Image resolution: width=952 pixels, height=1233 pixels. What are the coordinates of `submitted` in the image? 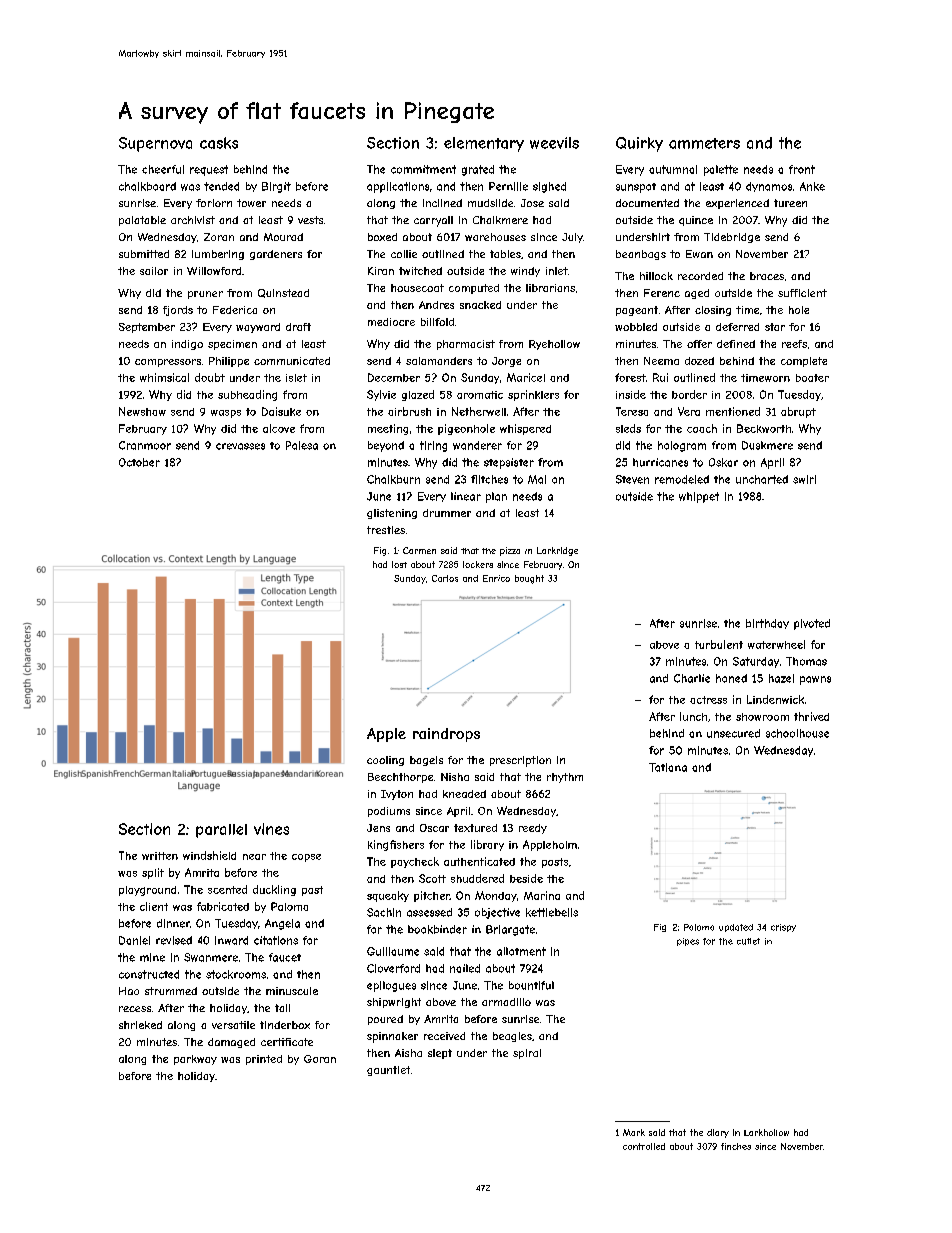 It's located at (144, 254).
